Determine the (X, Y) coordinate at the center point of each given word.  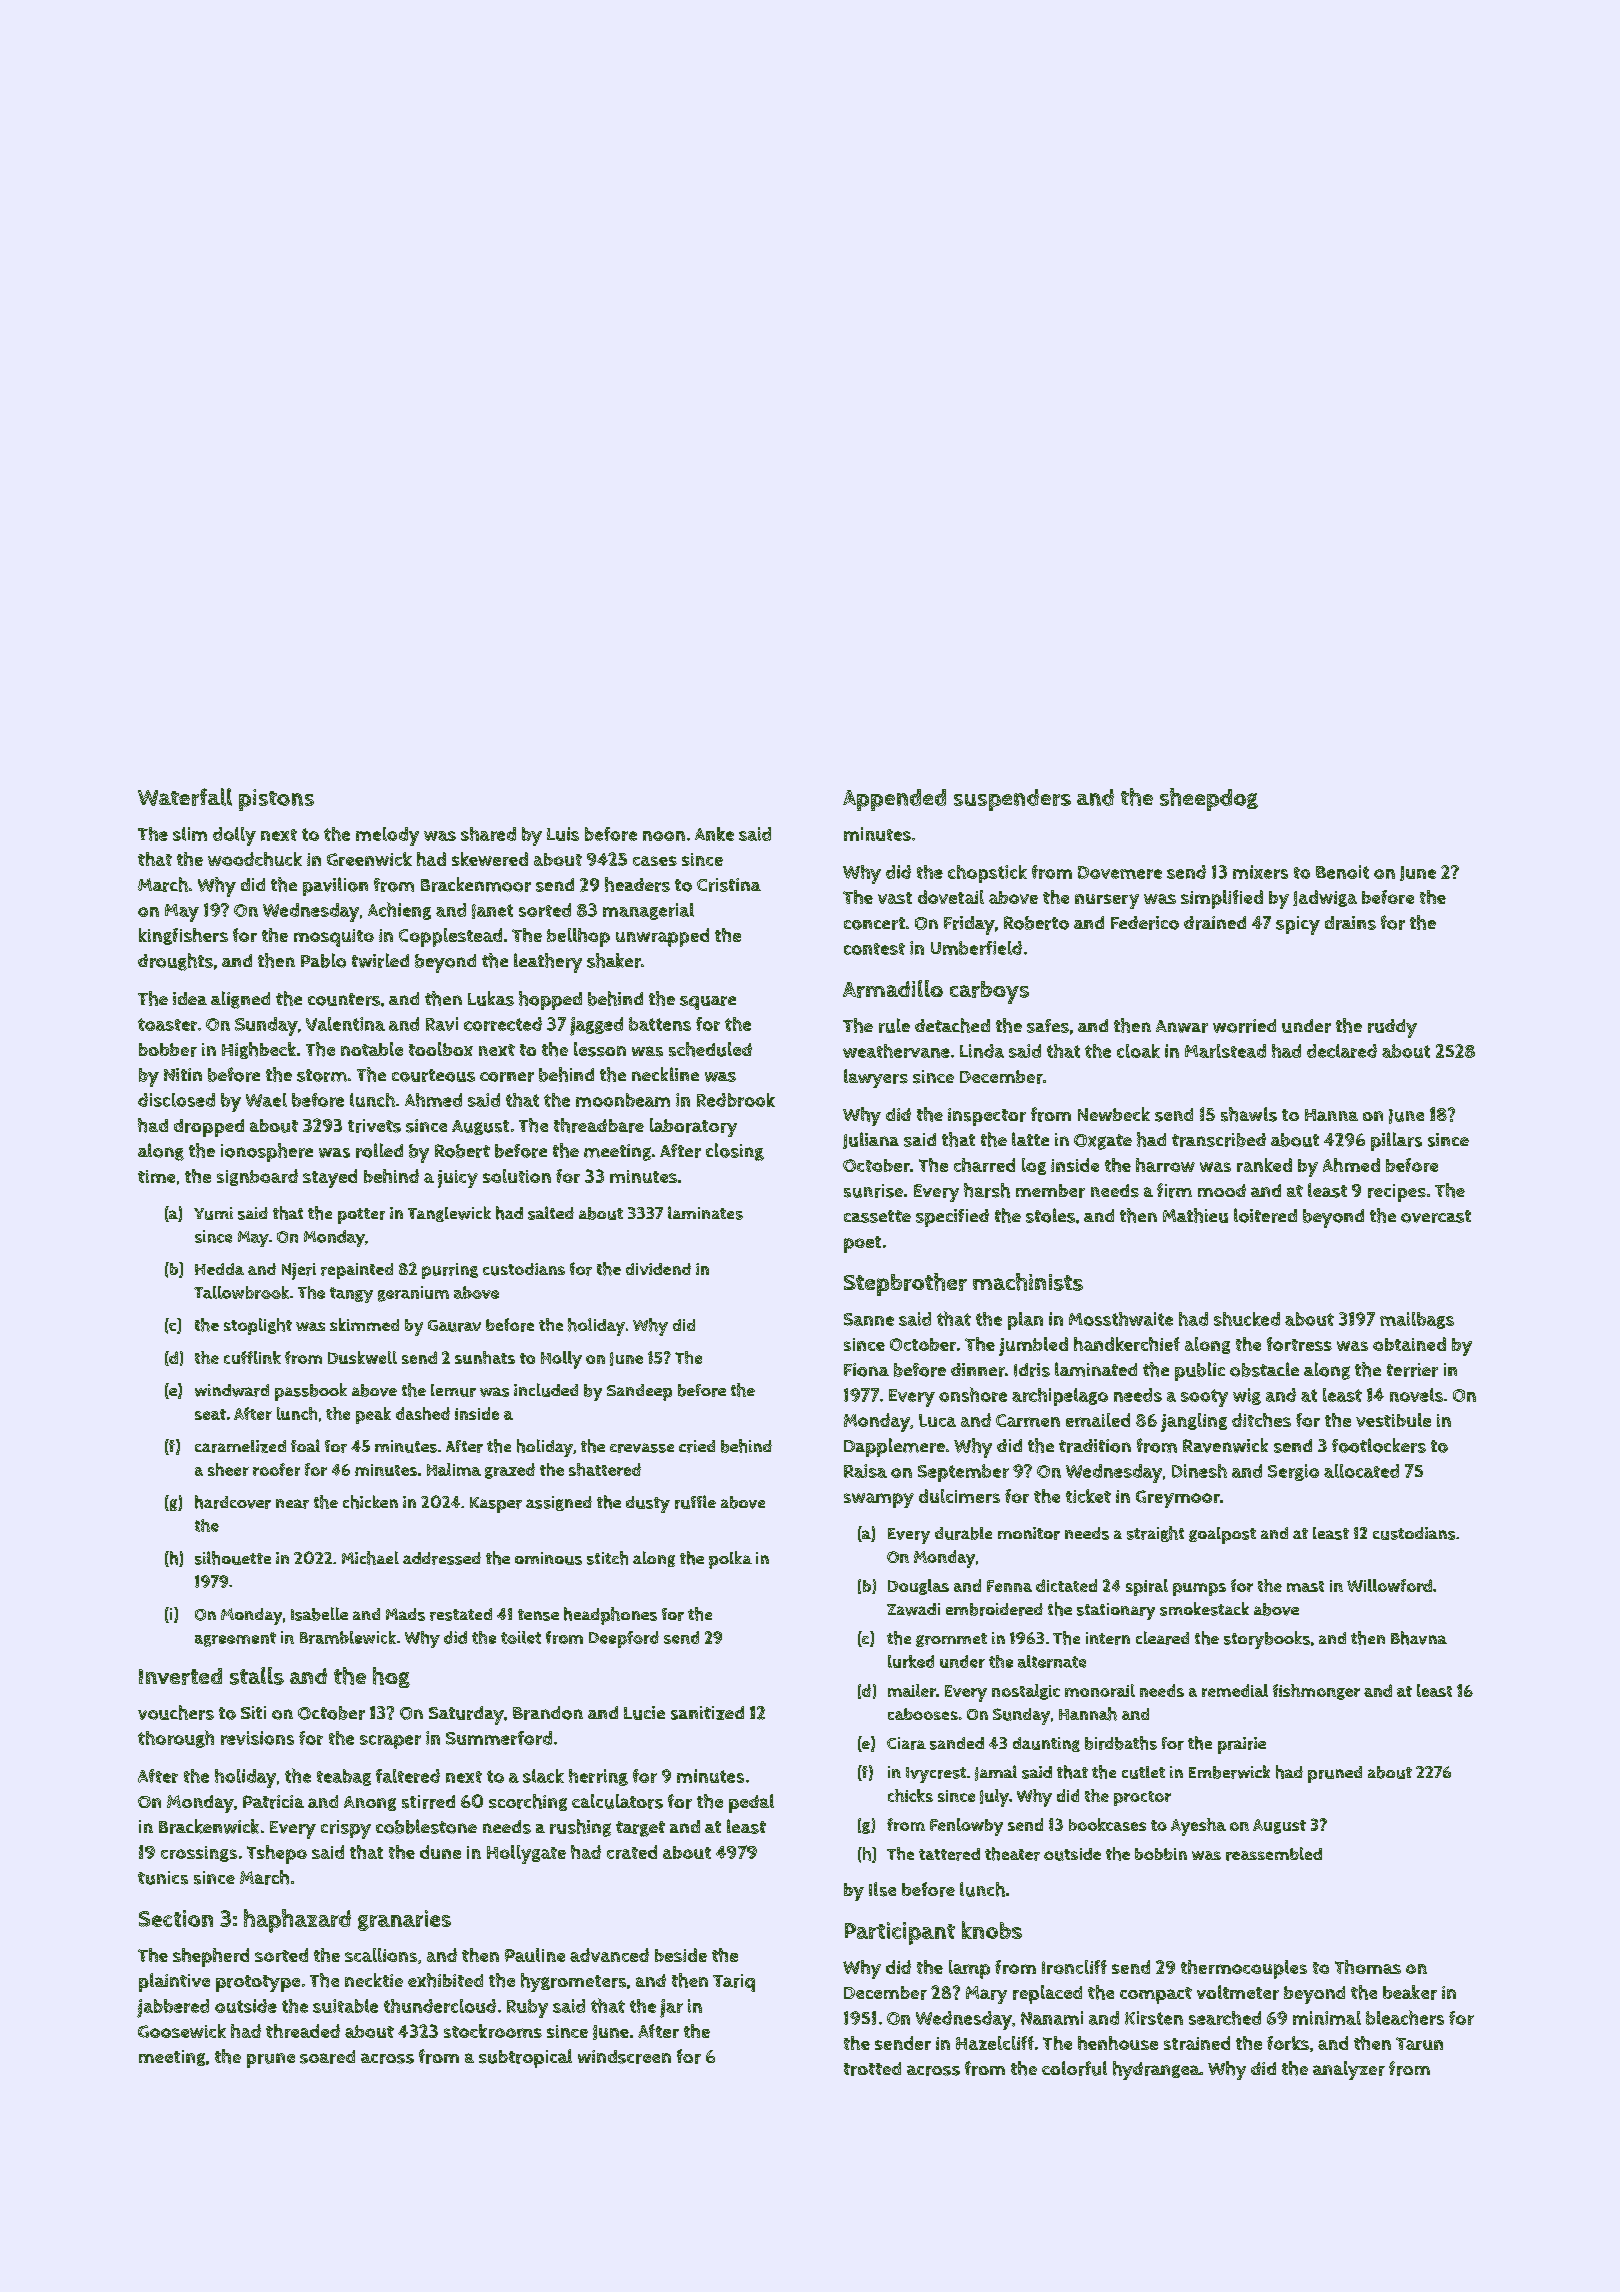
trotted (872, 2069)
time (156, 1176)
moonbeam (623, 1100)
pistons (276, 800)
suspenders (1012, 800)
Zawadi (913, 1609)
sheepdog (1209, 799)
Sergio (1293, 1472)
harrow (1165, 1165)
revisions (257, 1738)
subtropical (525, 2058)
